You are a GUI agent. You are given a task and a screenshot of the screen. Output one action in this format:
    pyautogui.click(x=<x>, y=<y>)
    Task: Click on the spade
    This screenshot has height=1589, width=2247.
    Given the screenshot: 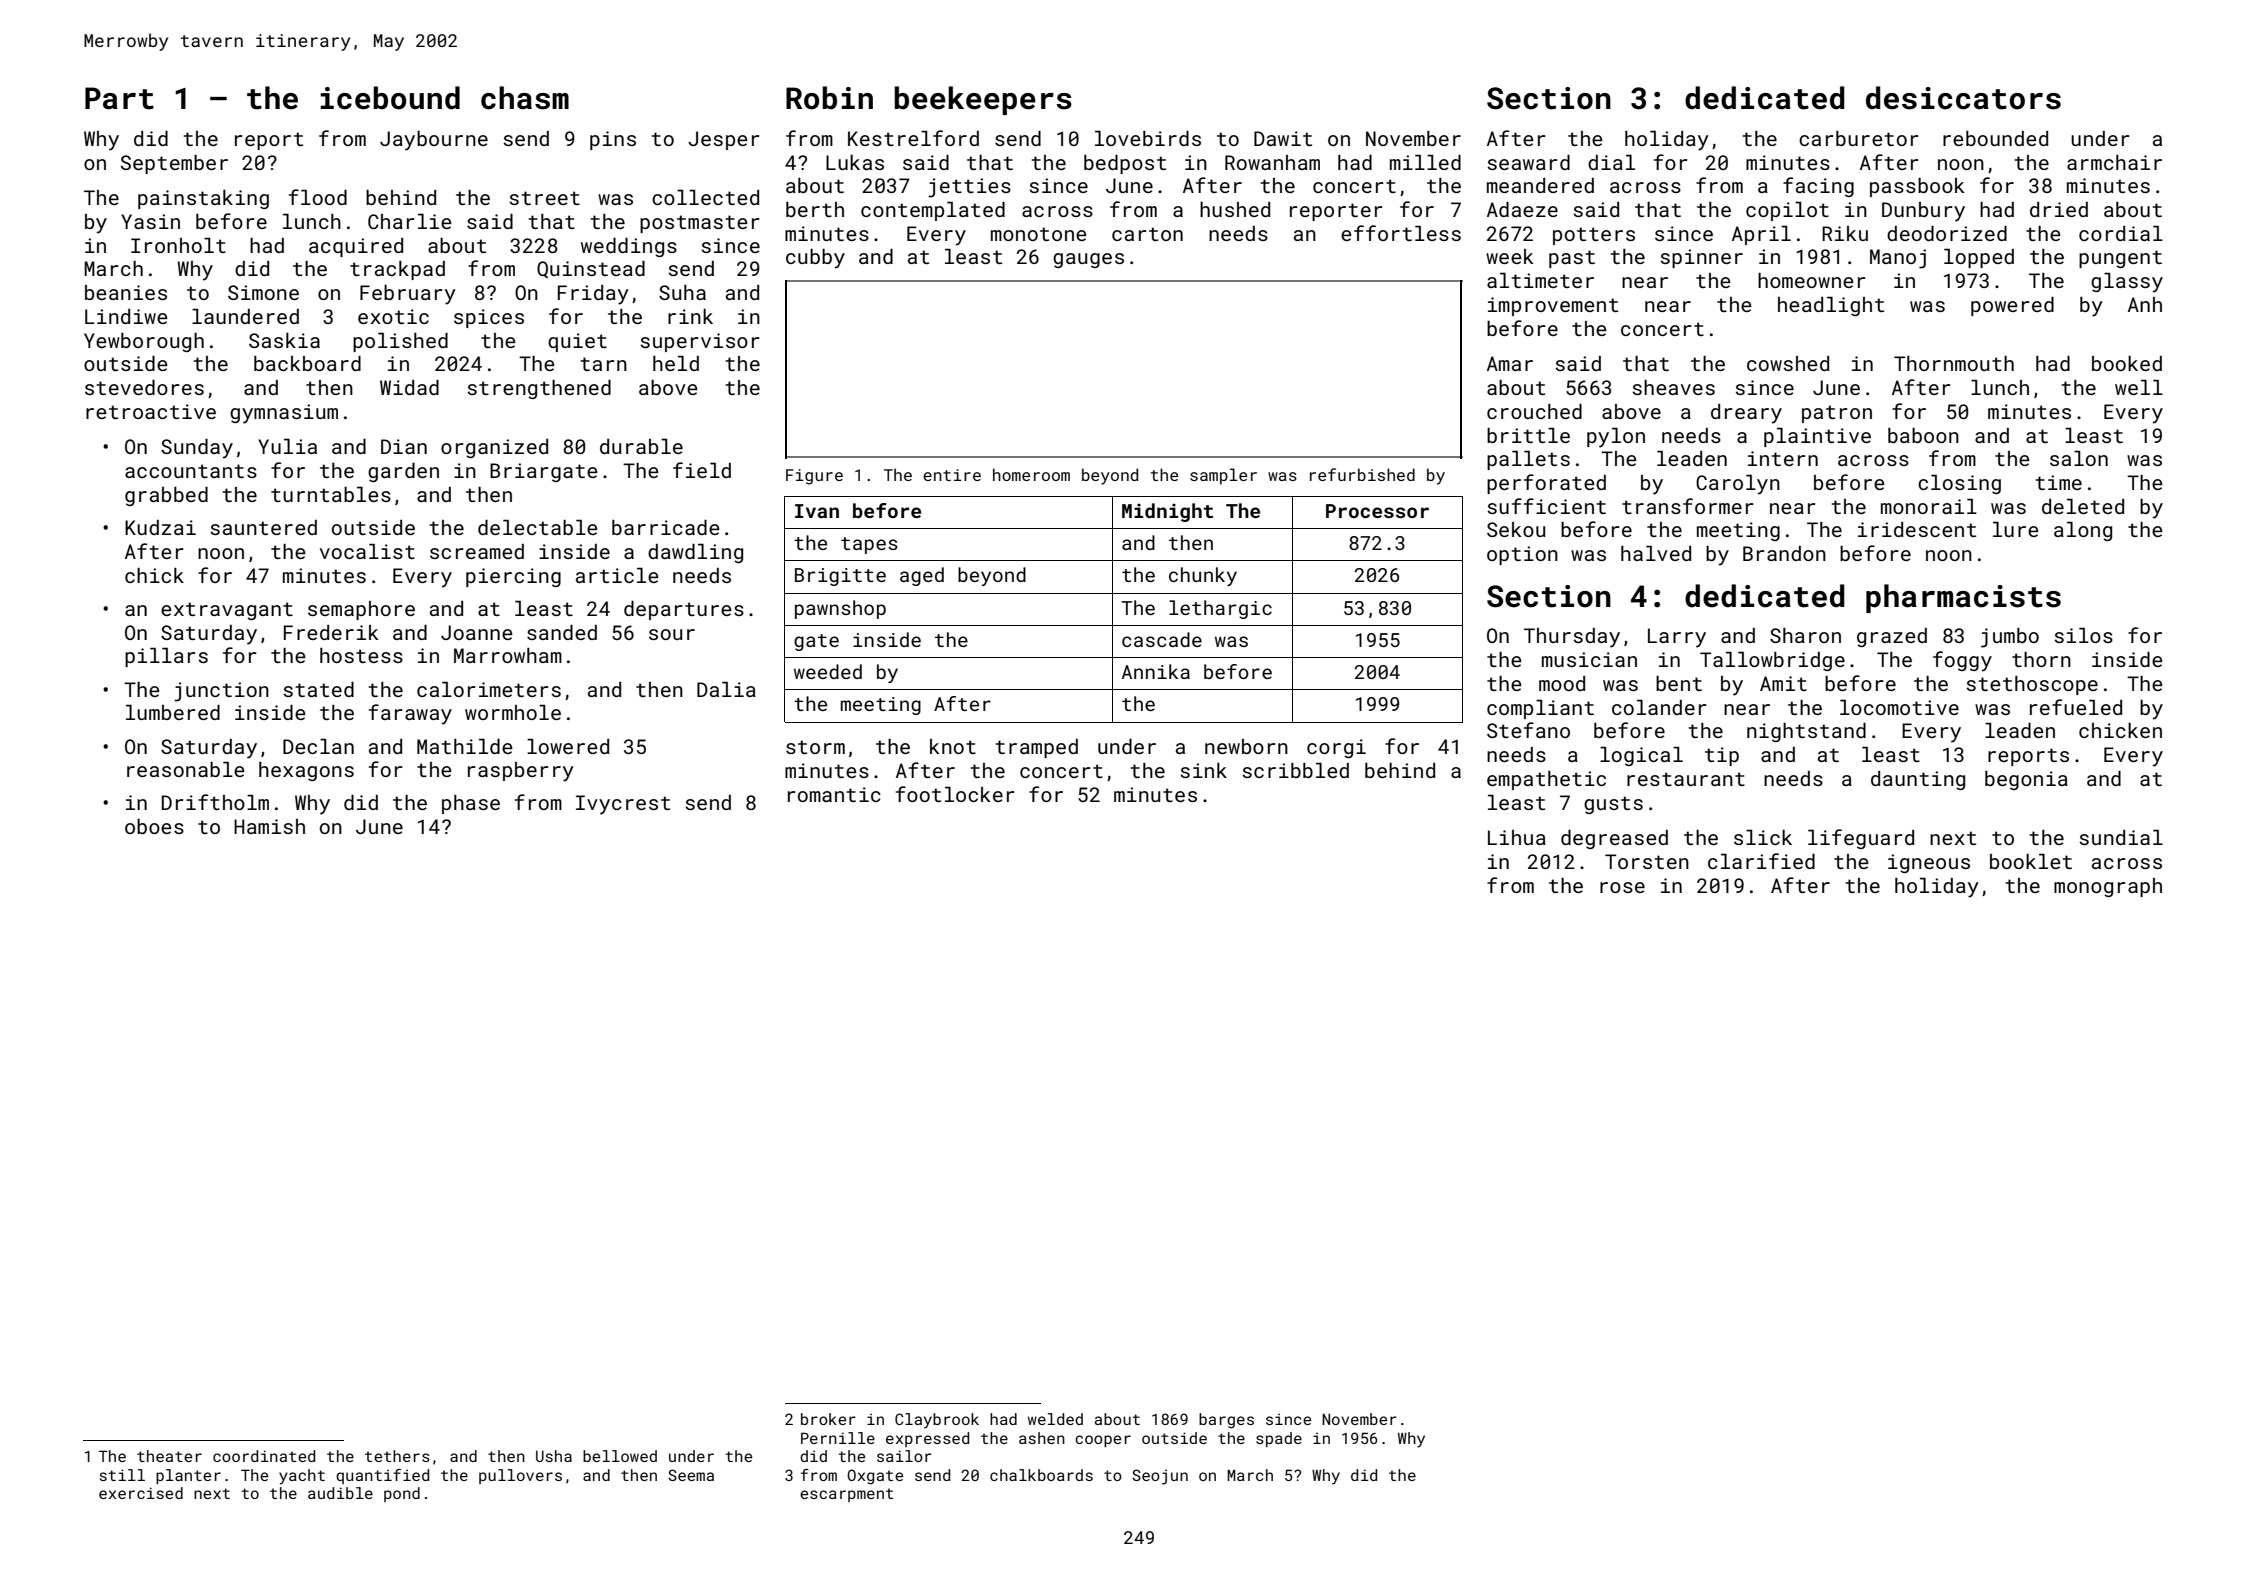 What is the action you would take?
    pyautogui.click(x=1279, y=1439)
